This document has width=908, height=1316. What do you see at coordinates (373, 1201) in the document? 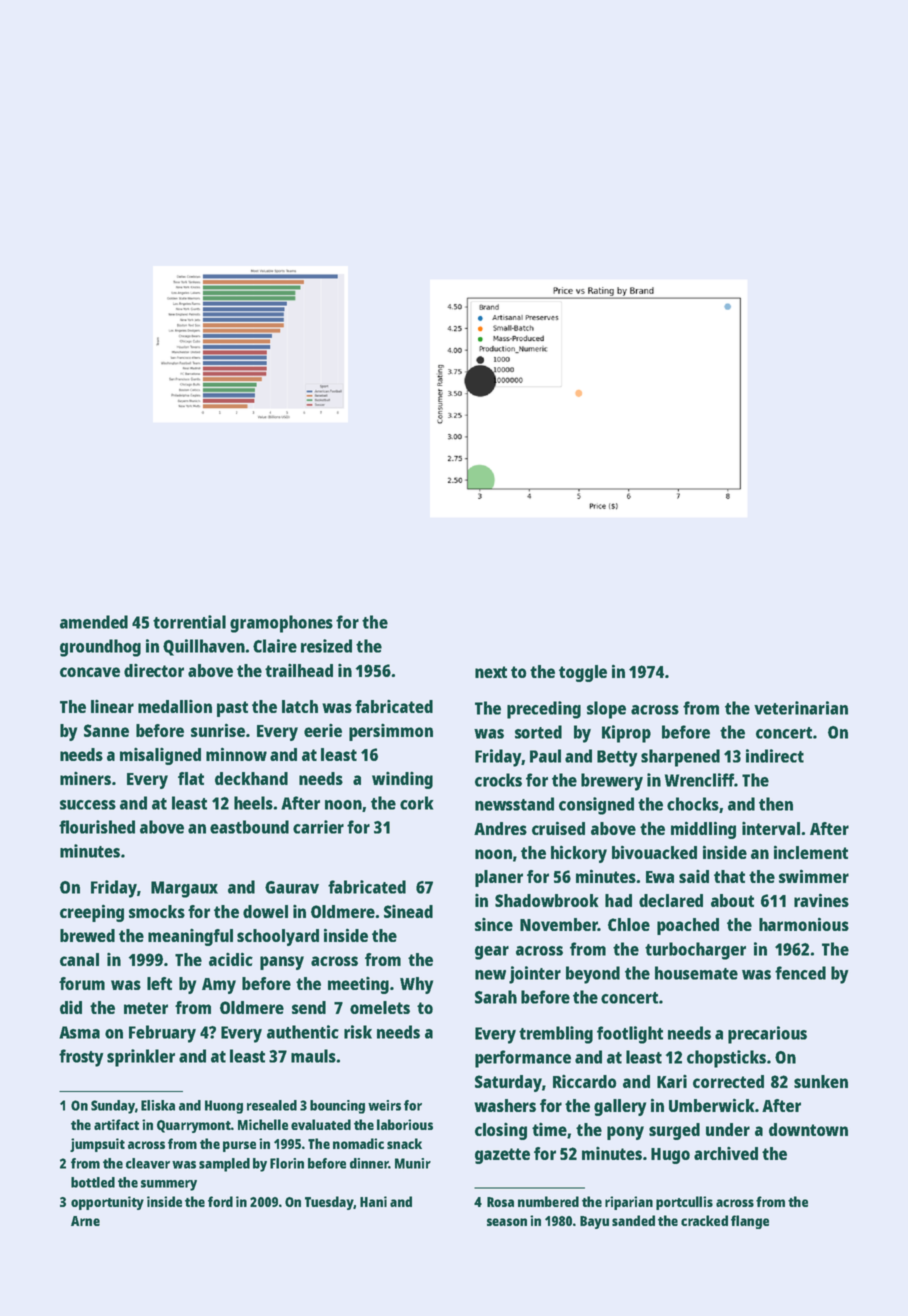
I see `Hani` at bounding box center [373, 1201].
